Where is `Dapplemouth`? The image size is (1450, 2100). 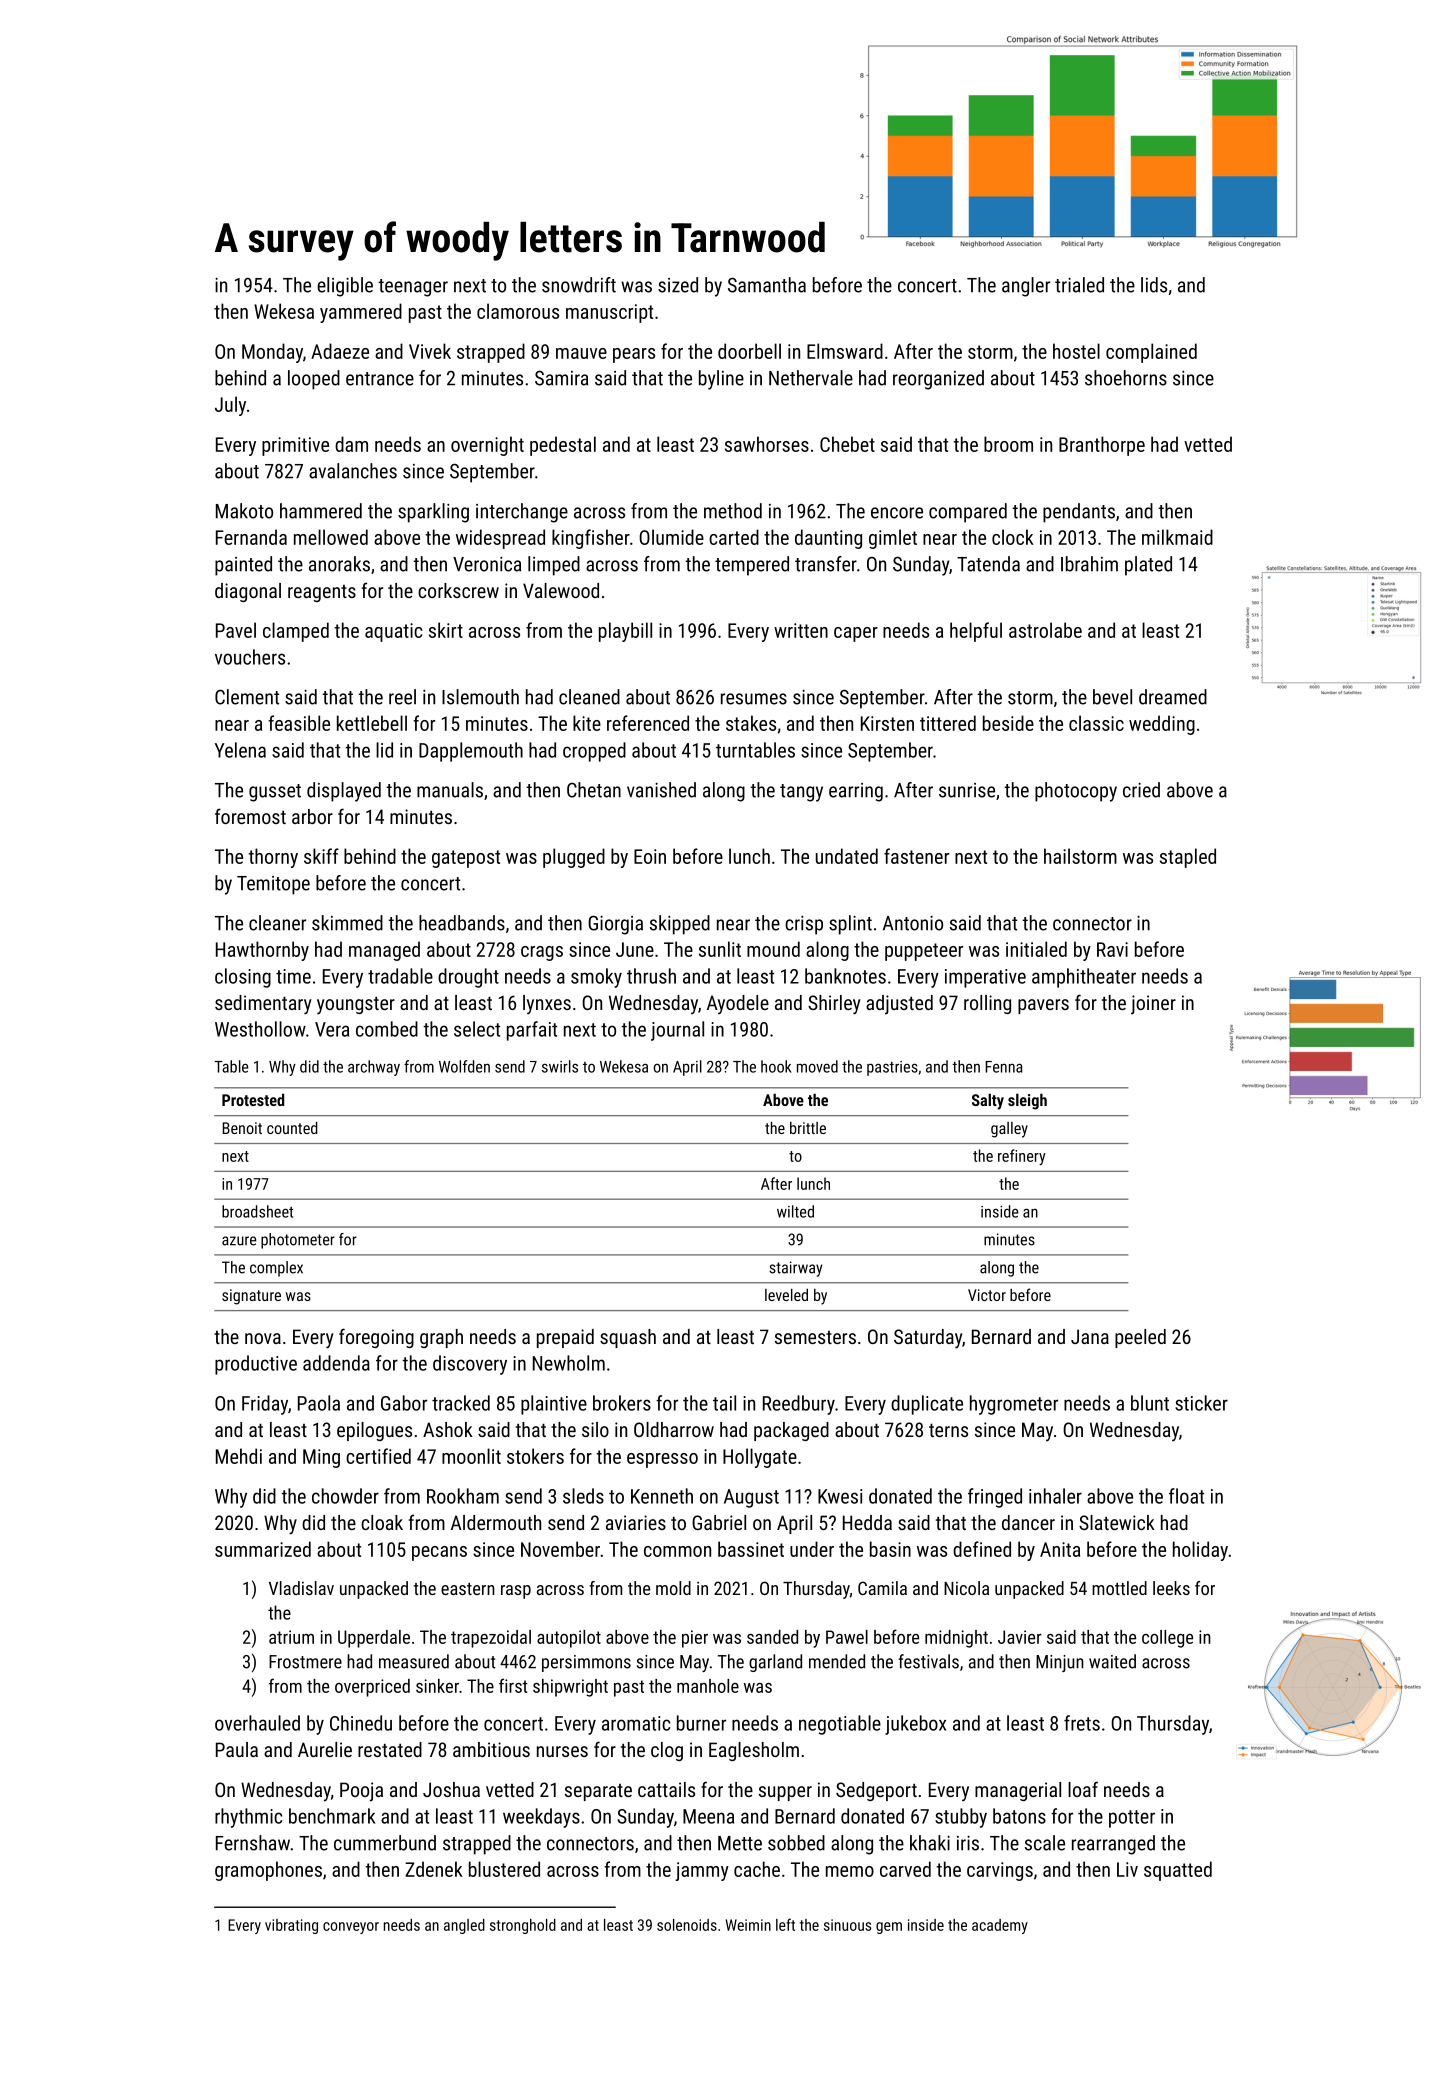 Dapplemouth is located at coordinates (471, 752).
